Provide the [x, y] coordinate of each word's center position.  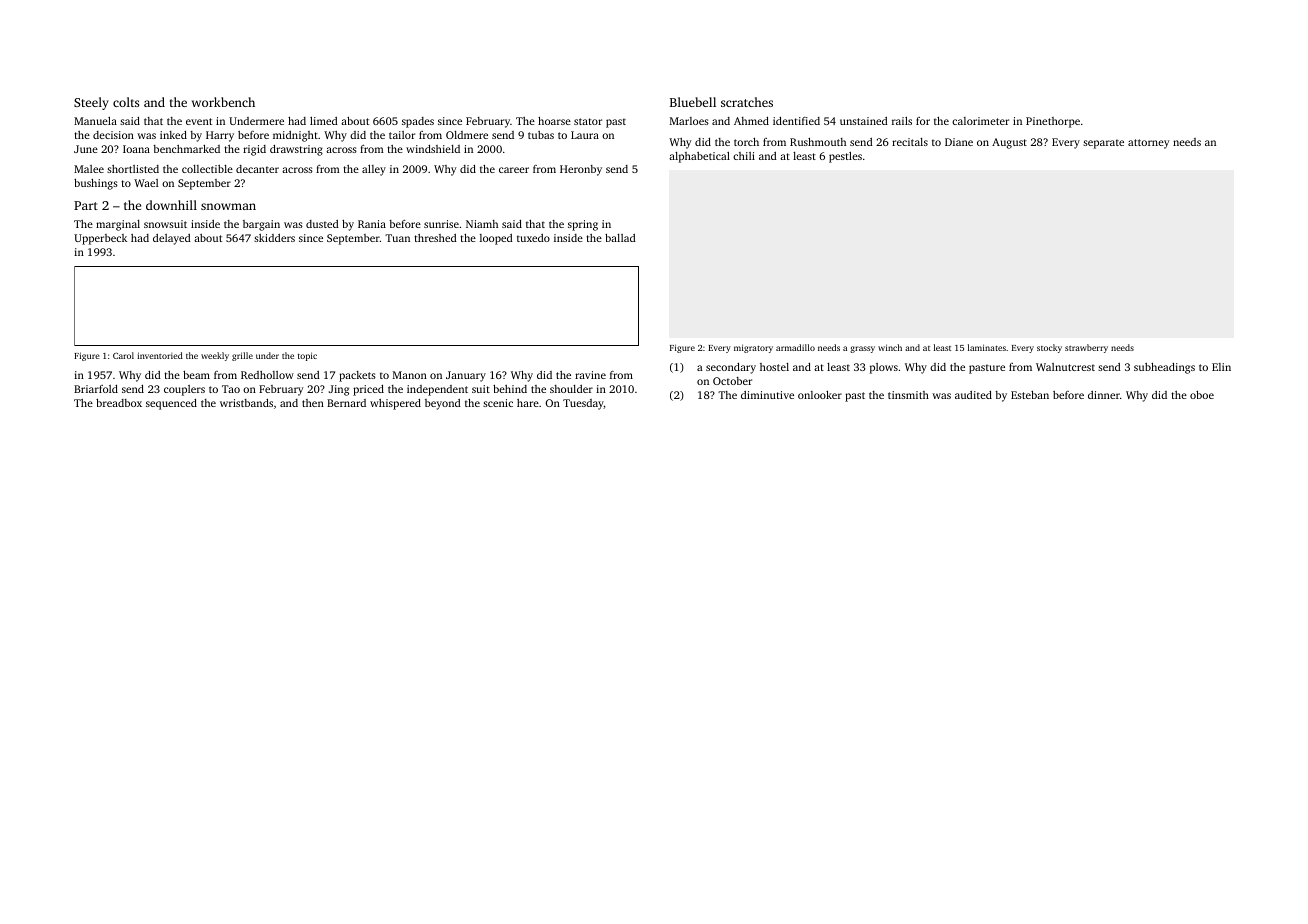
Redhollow [267, 375]
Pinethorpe [1053, 122]
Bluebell [693, 102]
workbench [223, 102]
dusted [322, 224]
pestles [845, 157]
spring [583, 225]
